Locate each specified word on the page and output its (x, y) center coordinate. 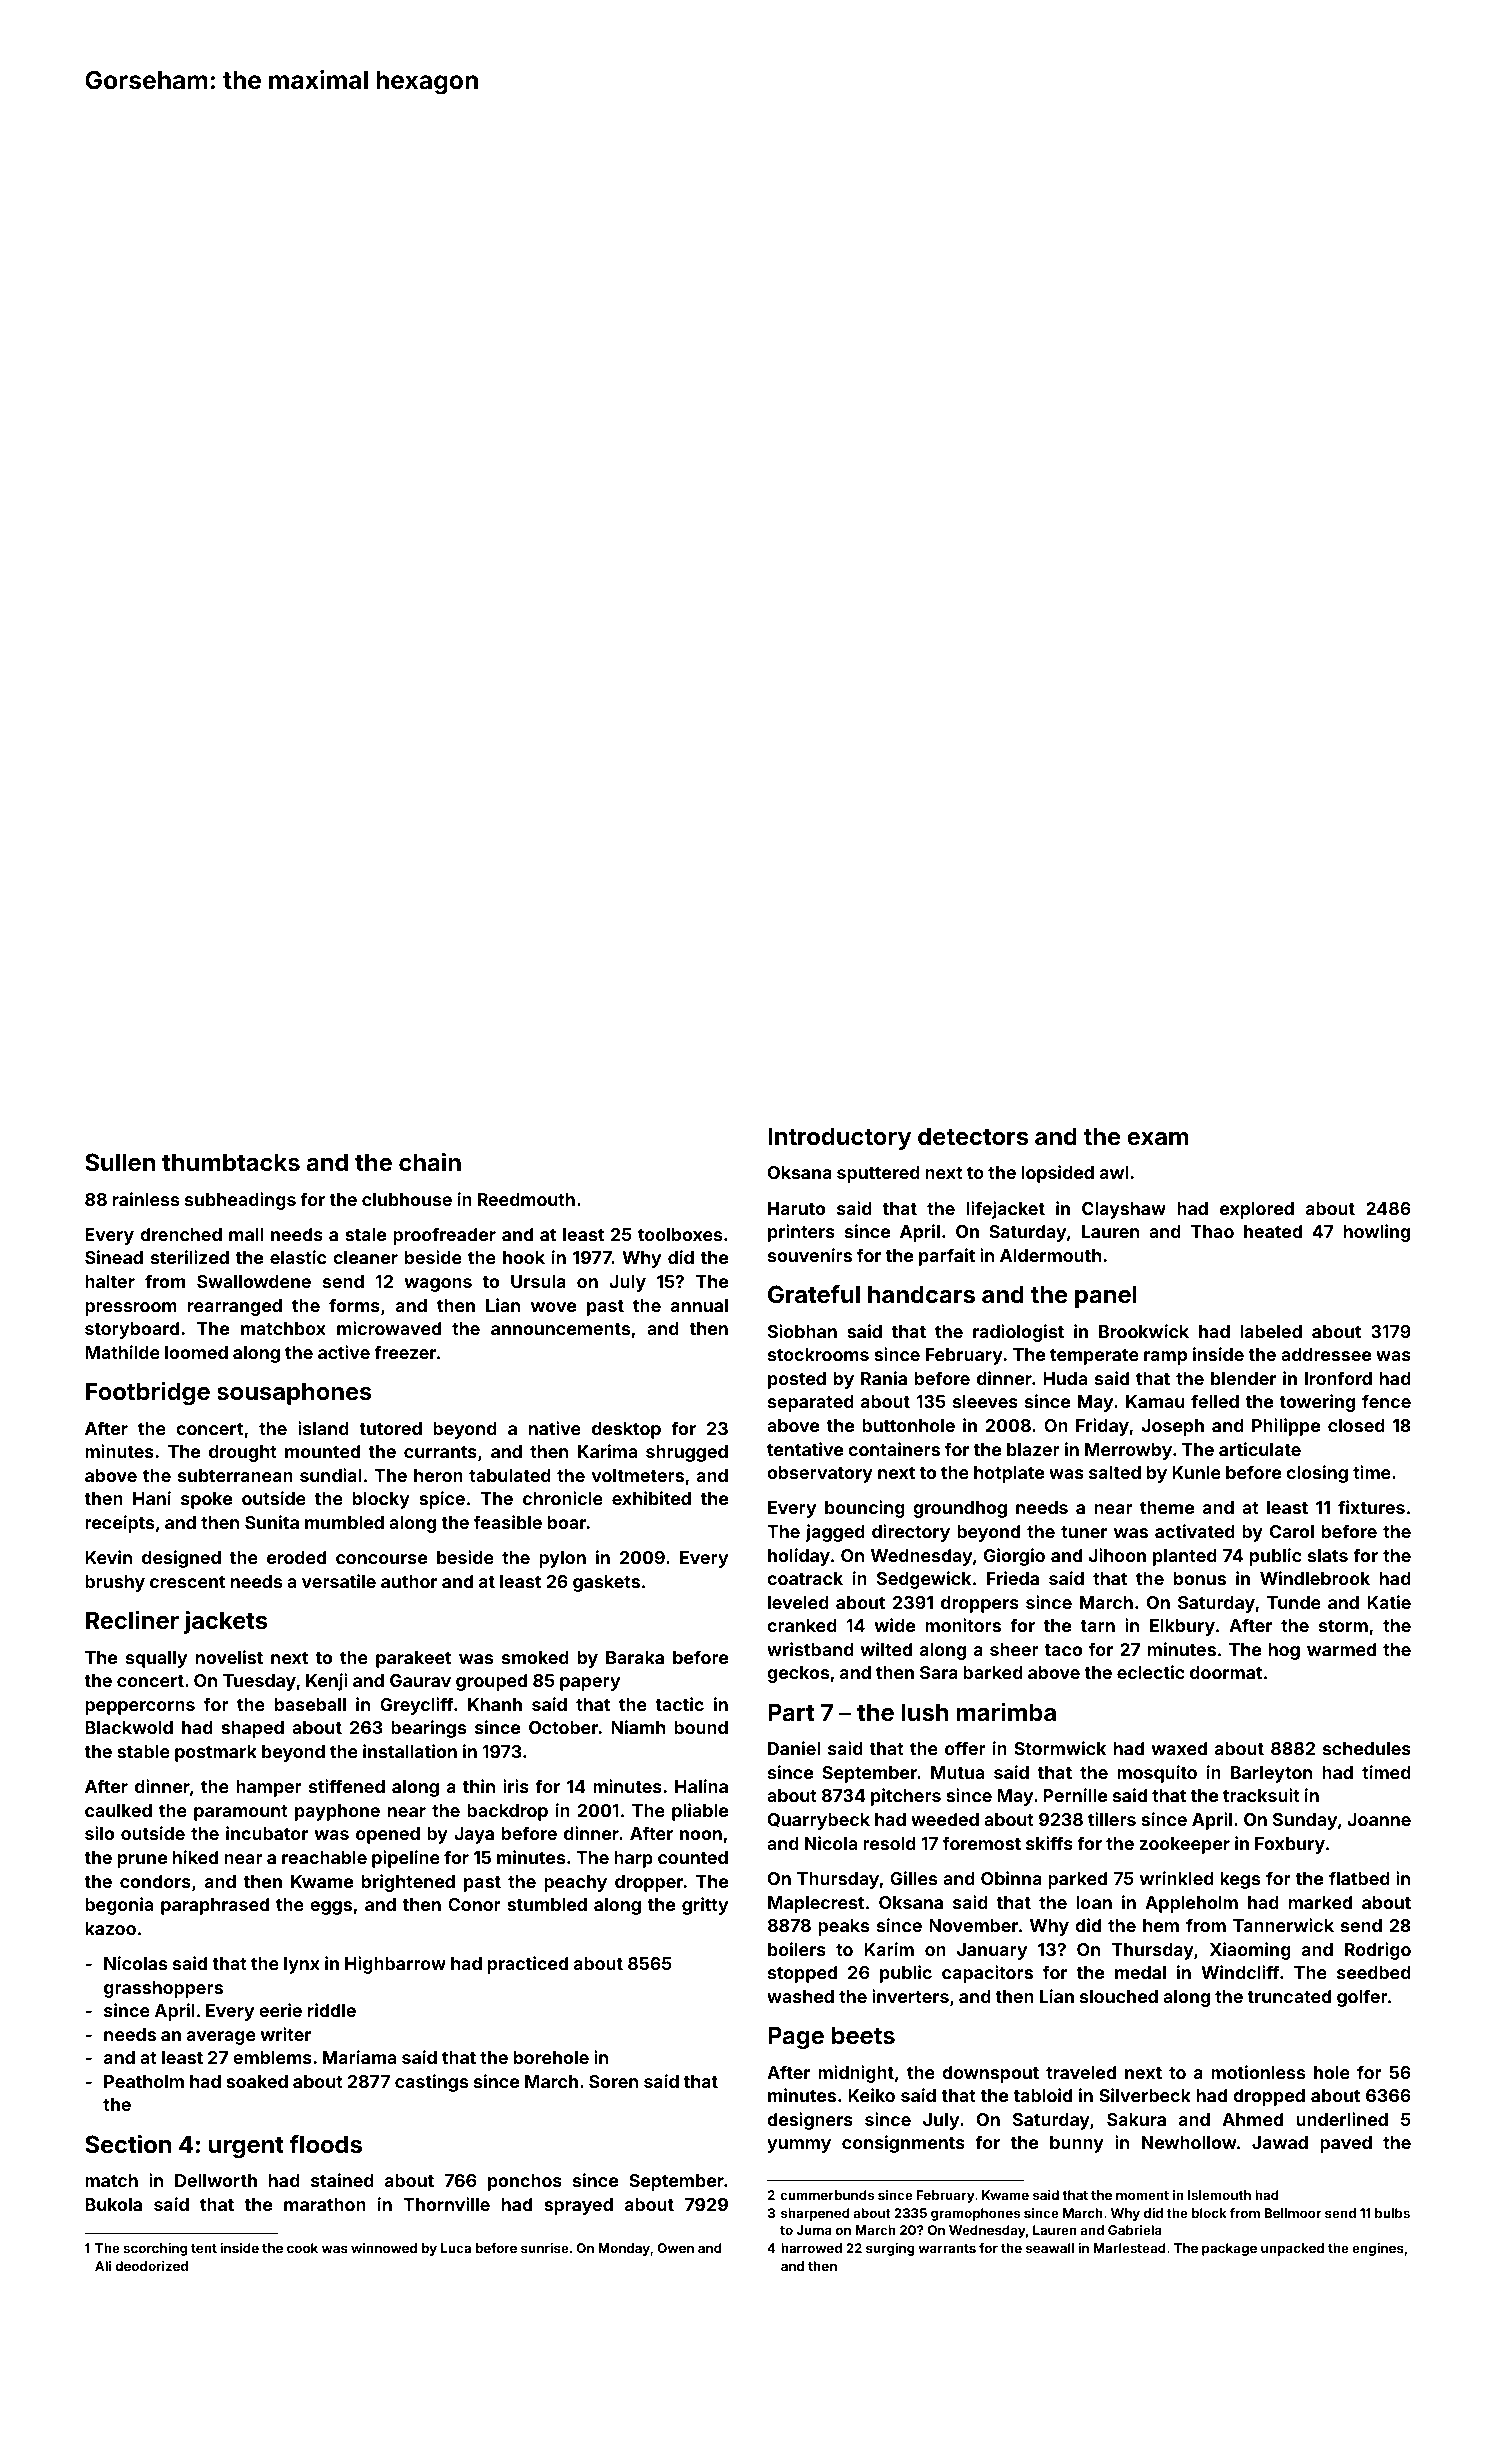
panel (1106, 1296)
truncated (1289, 1996)
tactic (679, 1704)
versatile (339, 1581)
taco (1063, 1650)
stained (342, 2180)
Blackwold (129, 1727)
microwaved (389, 1328)
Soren (613, 2081)
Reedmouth (526, 1199)
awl (1114, 1172)
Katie (1389, 1602)
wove (553, 1307)
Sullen (120, 1162)
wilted (886, 1649)
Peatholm (144, 2081)
